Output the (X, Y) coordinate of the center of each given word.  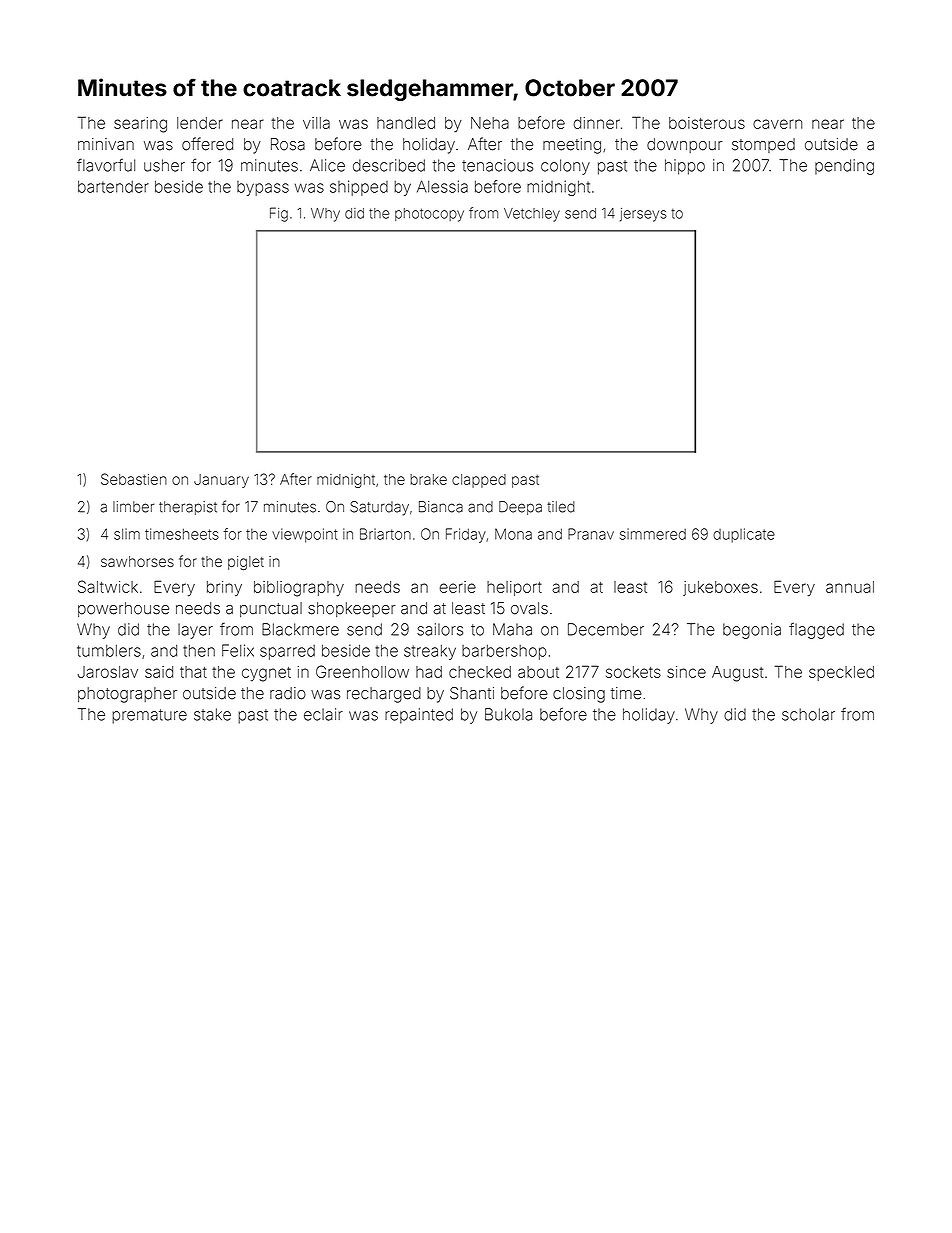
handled (406, 123)
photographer (127, 695)
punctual (271, 609)
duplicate (744, 535)
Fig (279, 214)
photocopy (429, 215)
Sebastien (134, 479)
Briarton (385, 534)
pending (844, 167)
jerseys (643, 215)
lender (200, 123)
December (606, 629)
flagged (816, 630)
